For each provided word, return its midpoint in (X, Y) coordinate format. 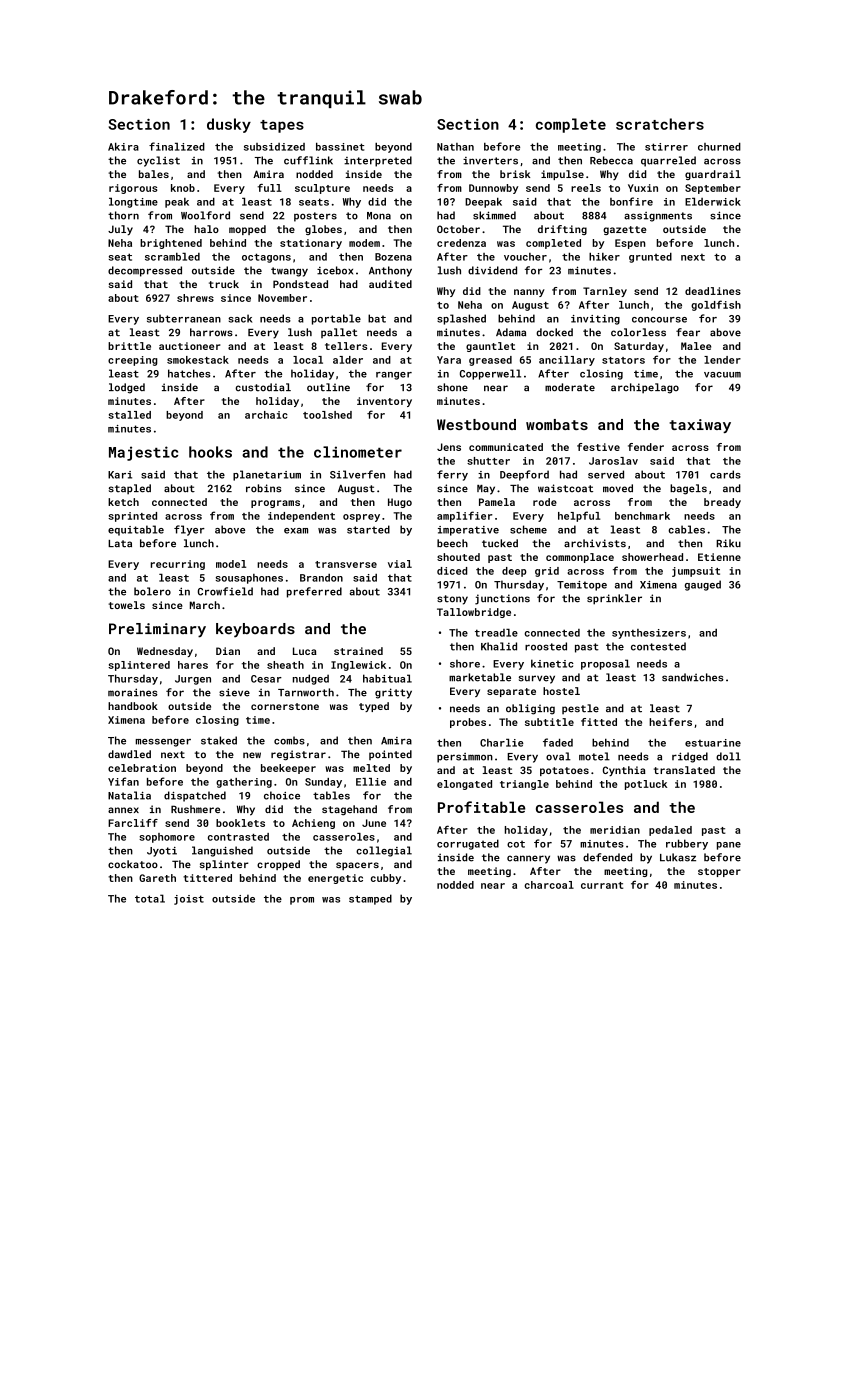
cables (686, 529)
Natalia (129, 795)
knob (183, 188)
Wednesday (165, 652)
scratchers (660, 124)
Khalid (499, 646)
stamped (370, 899)
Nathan (455, 147)
